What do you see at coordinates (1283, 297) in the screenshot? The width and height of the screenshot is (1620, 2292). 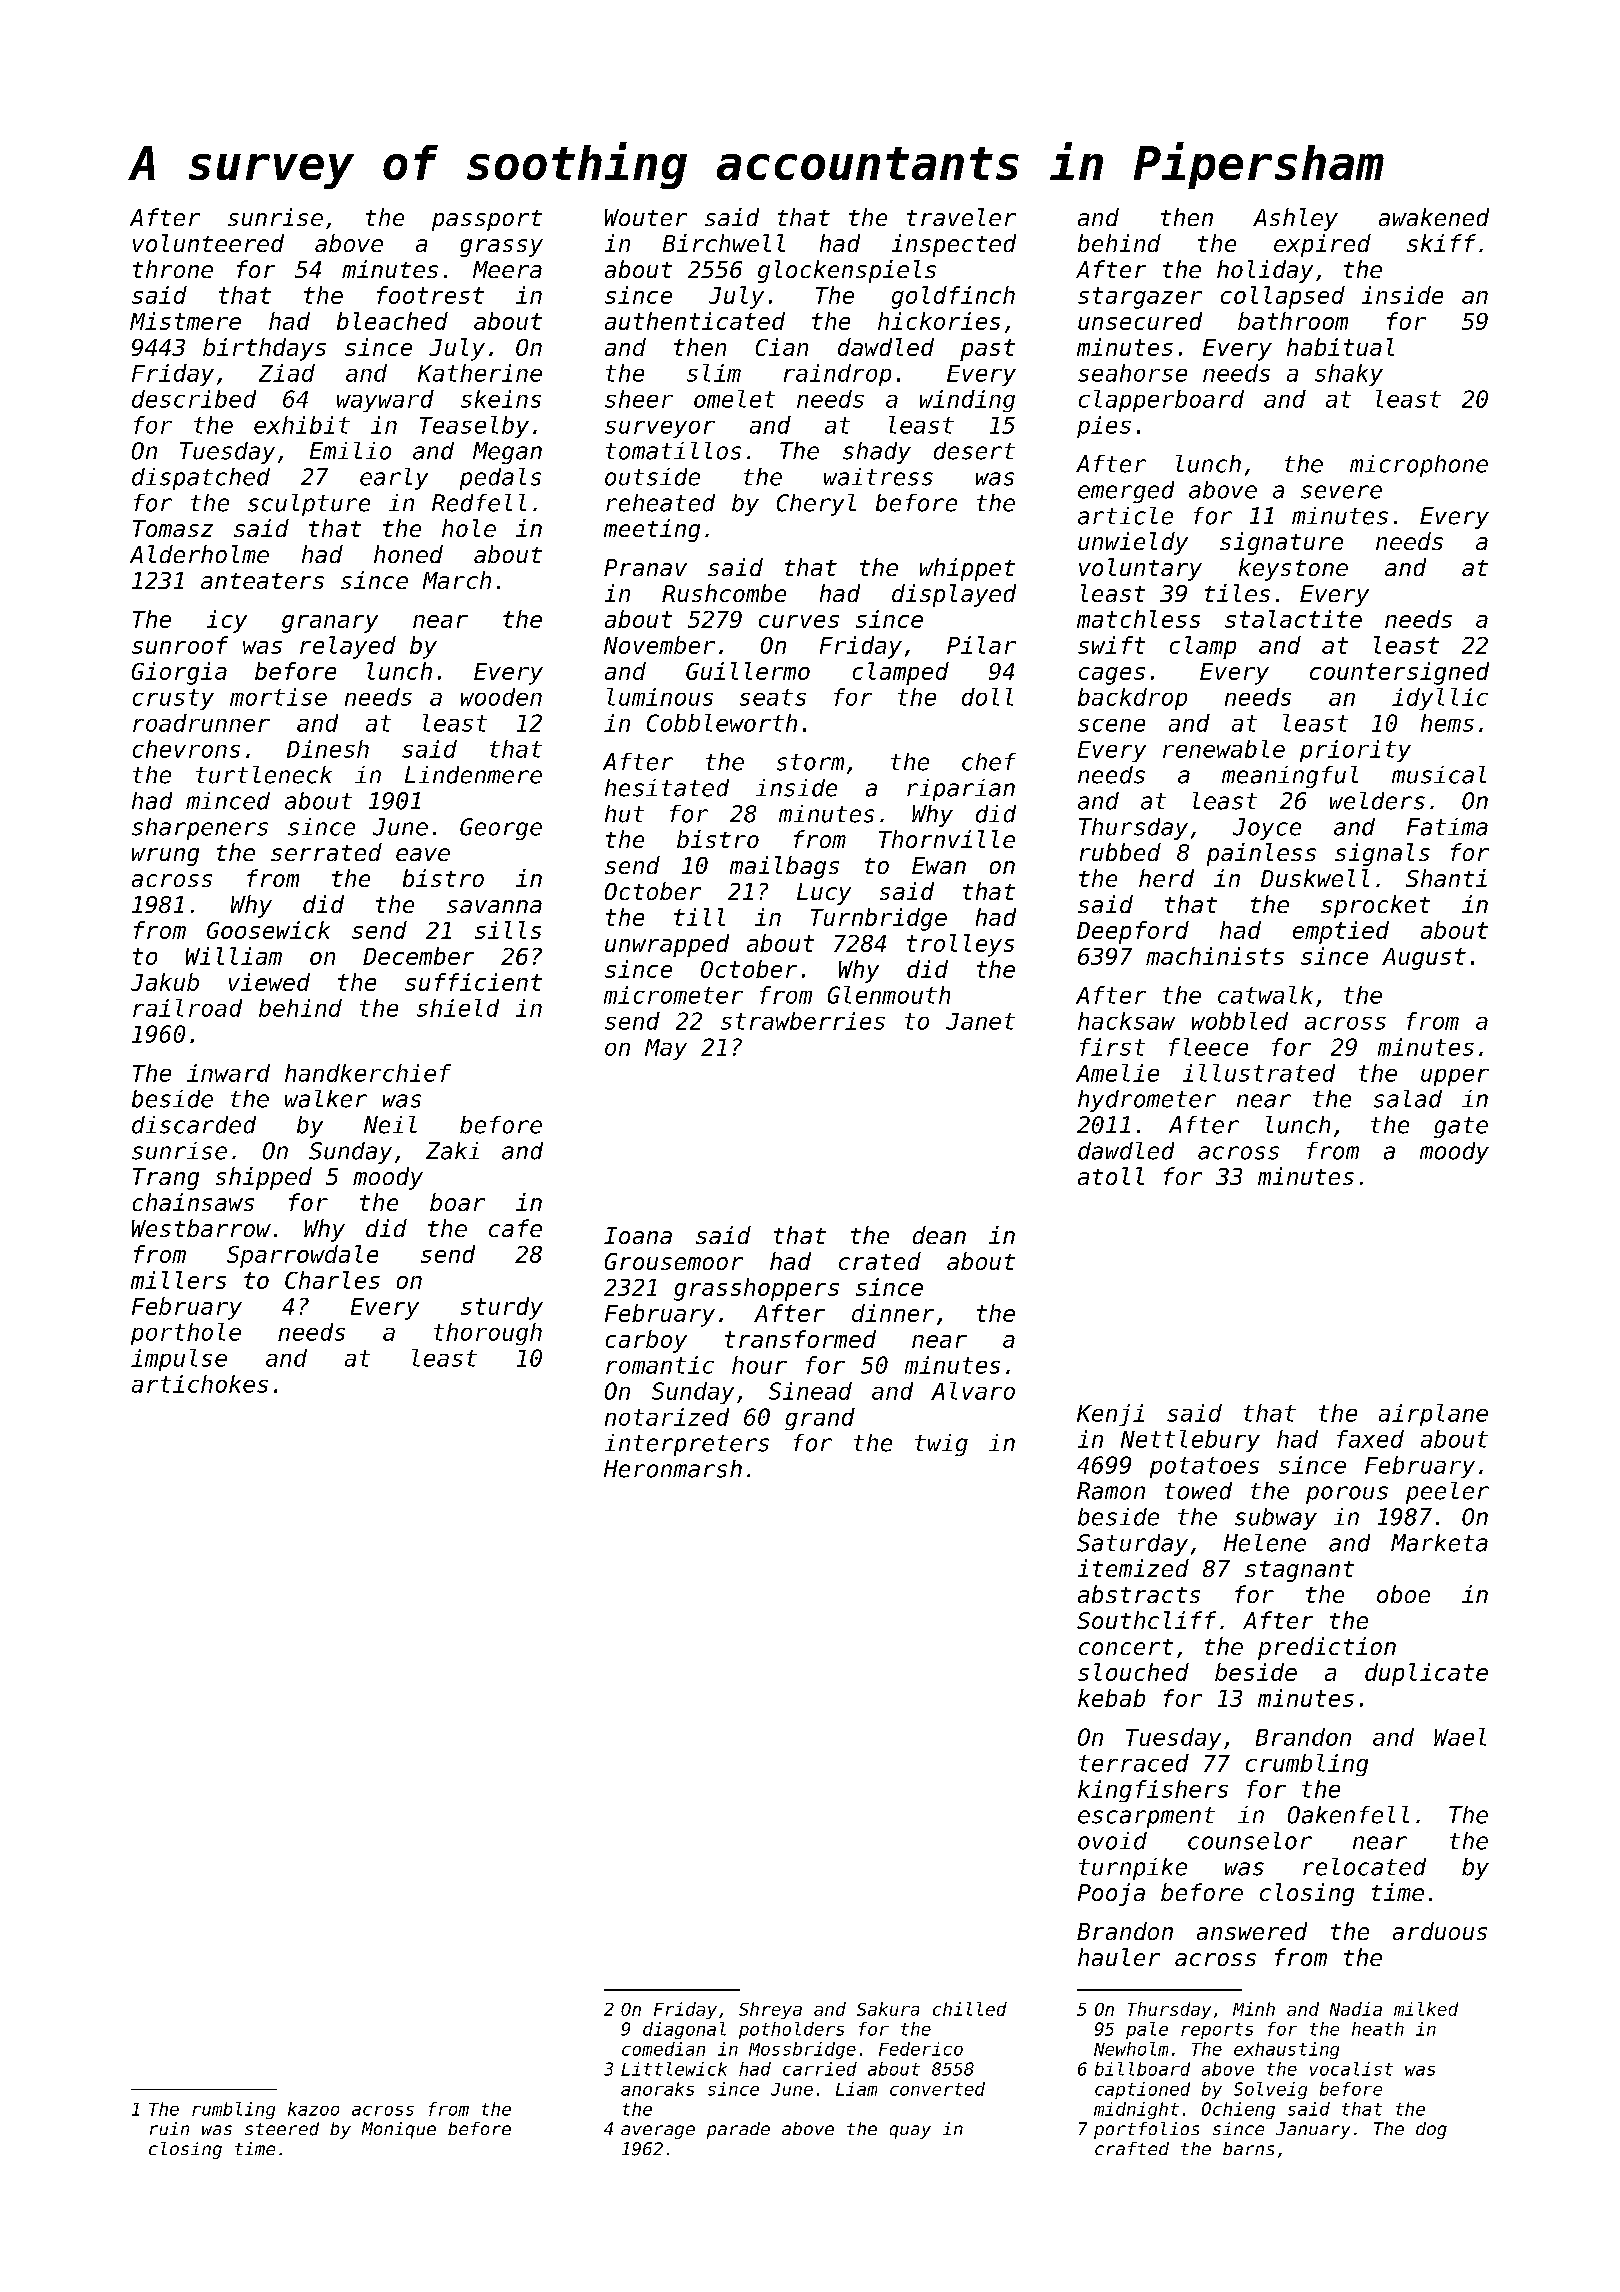 I see `collapsed` at bounding box center [1283, 297].
